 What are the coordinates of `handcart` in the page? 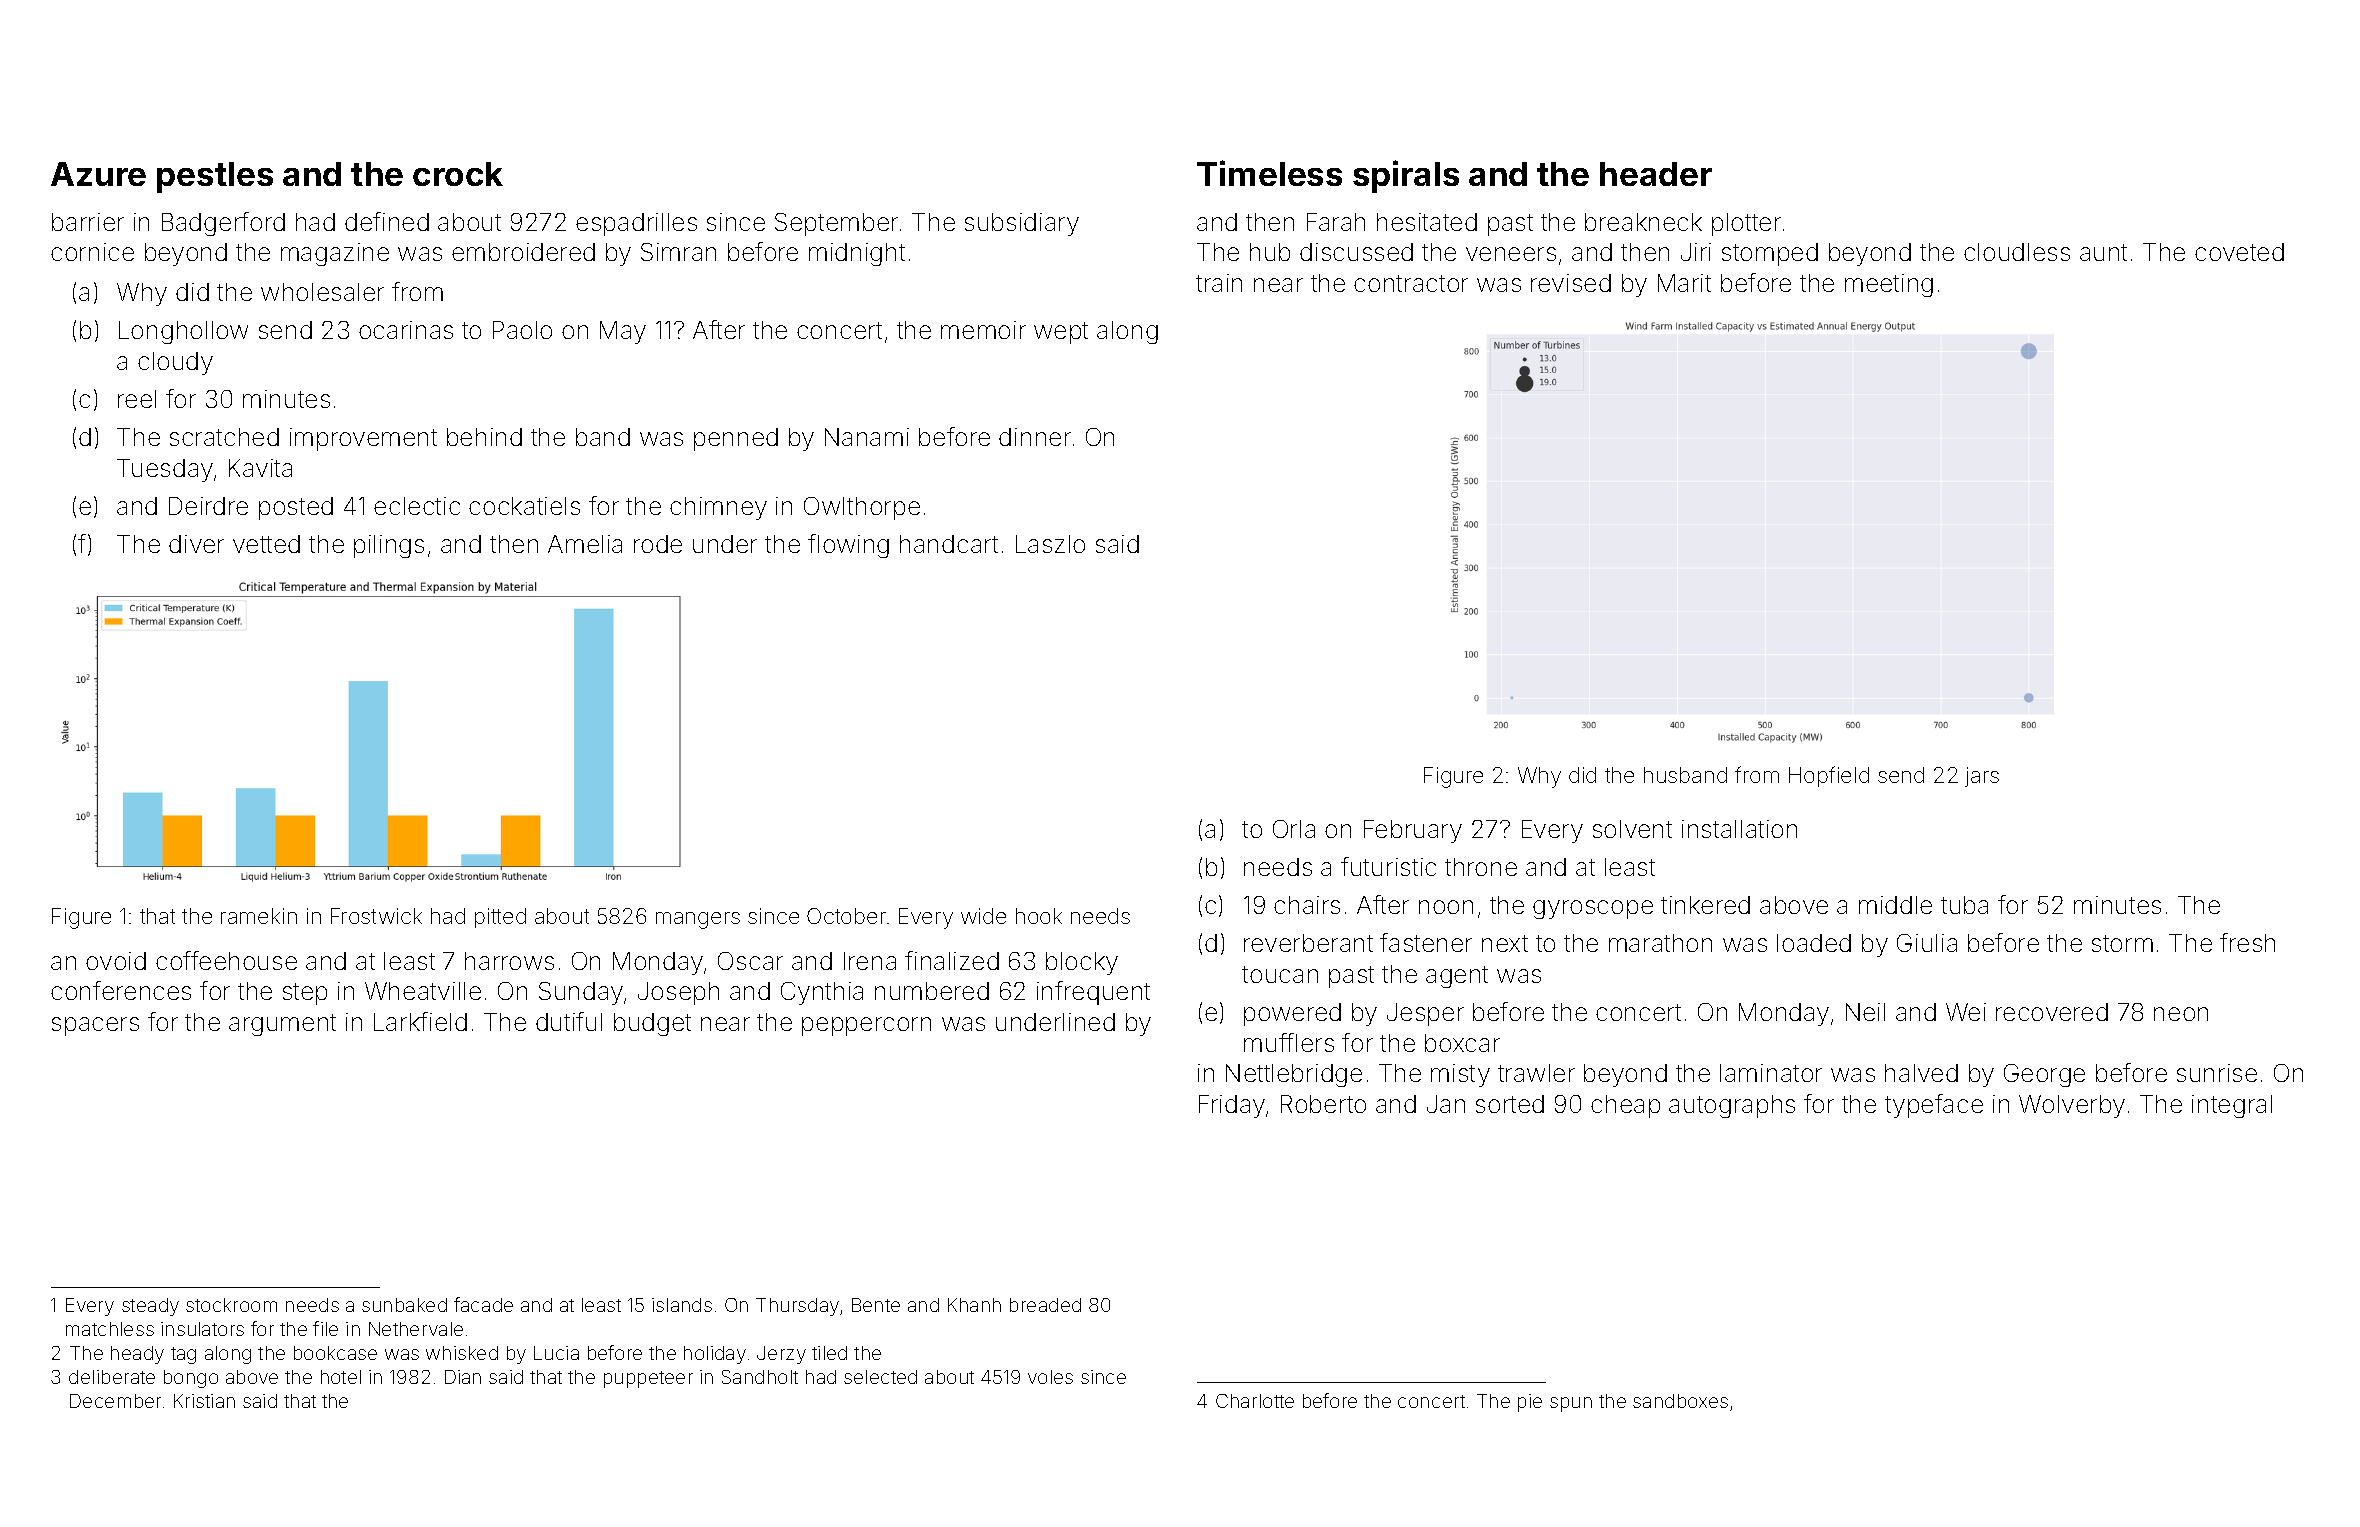 It's located at (949, 544).
